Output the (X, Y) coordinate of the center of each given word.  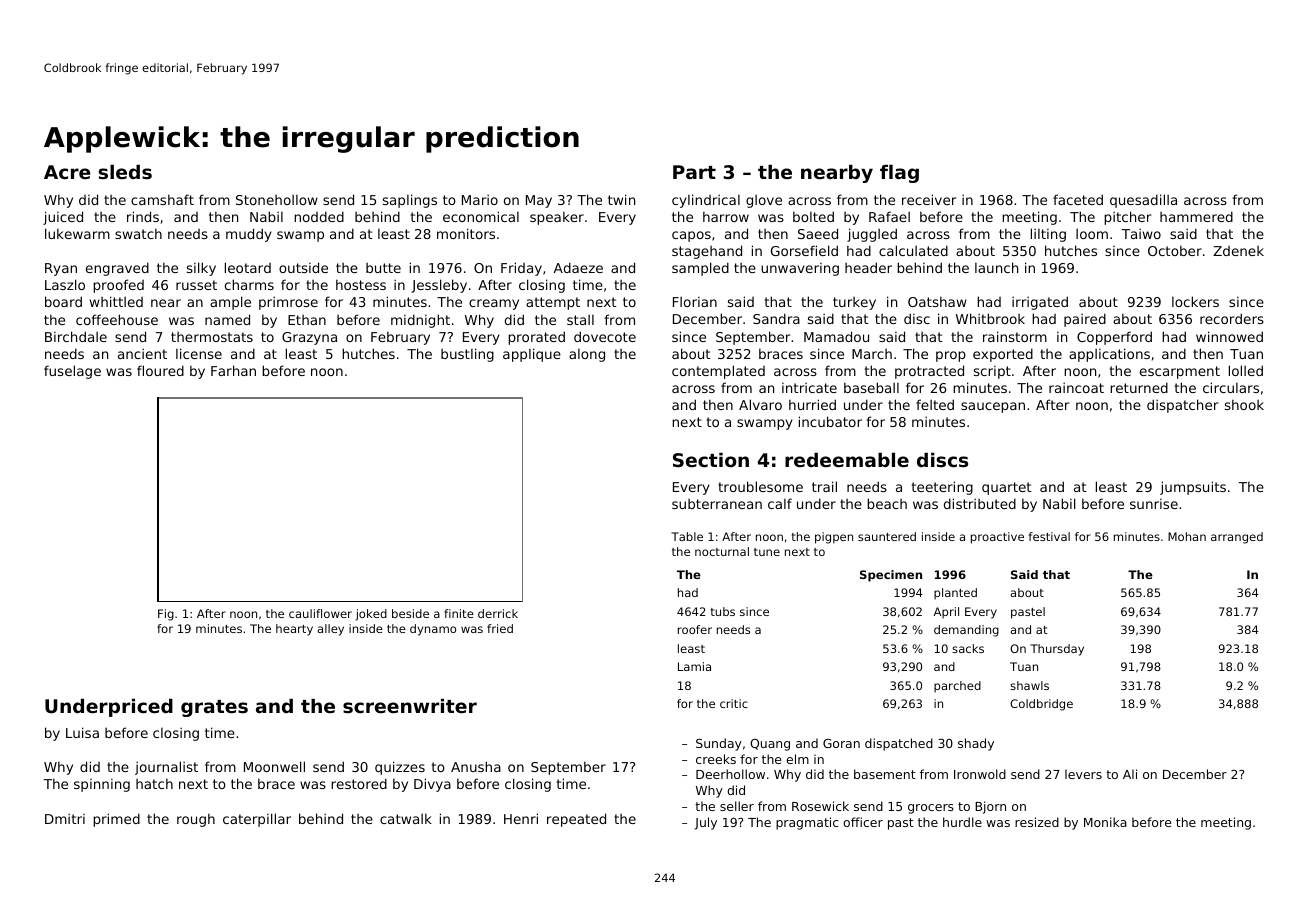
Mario (480, 200)
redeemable (847, 460)
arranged (1237, 538)
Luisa (82, 732)
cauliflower (320, 613)
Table (687, 536)
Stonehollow (277, 200)
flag (899, 174)
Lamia (694, 666)
